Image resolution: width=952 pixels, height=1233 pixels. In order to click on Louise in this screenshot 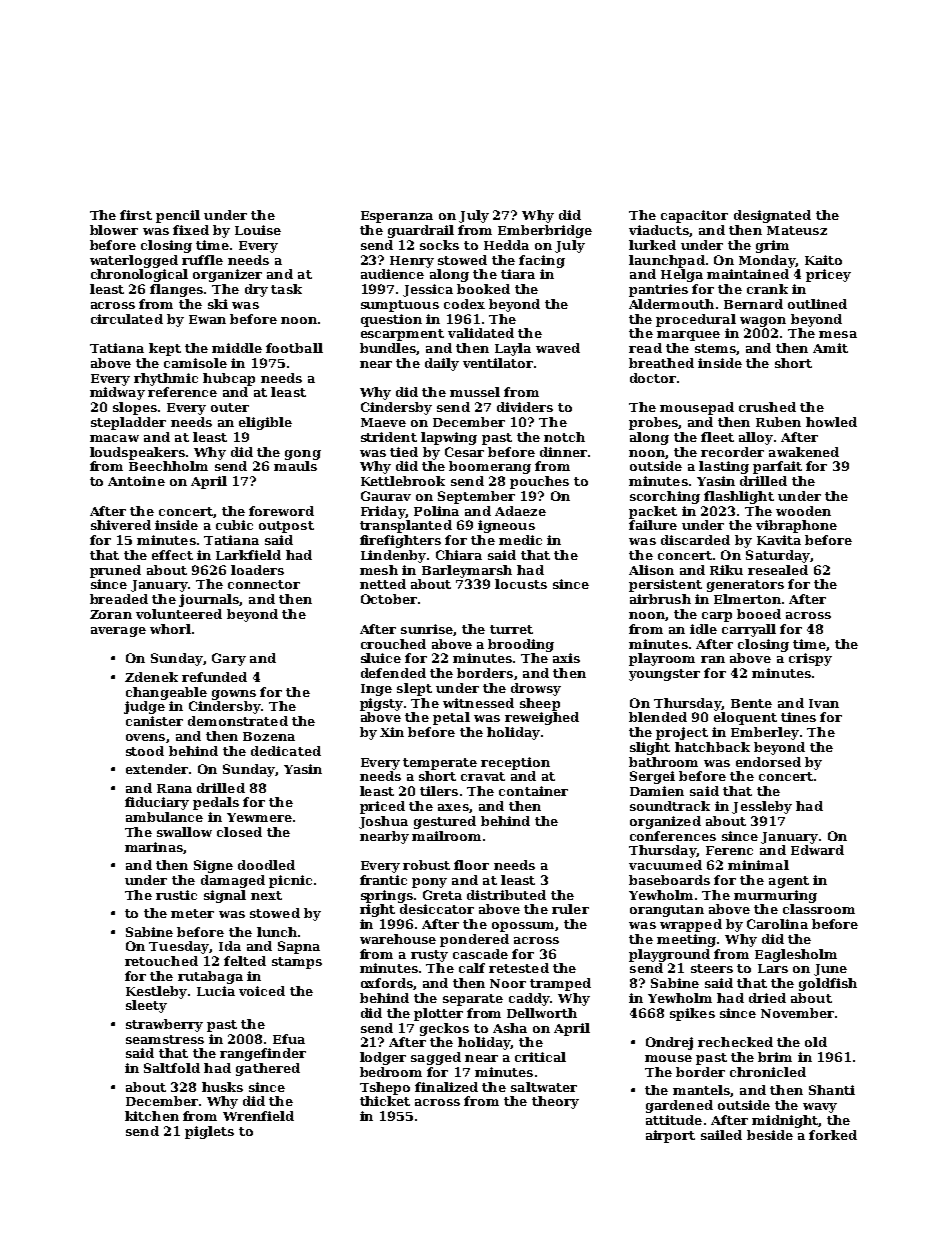, I will do `click(258, 230)`.
